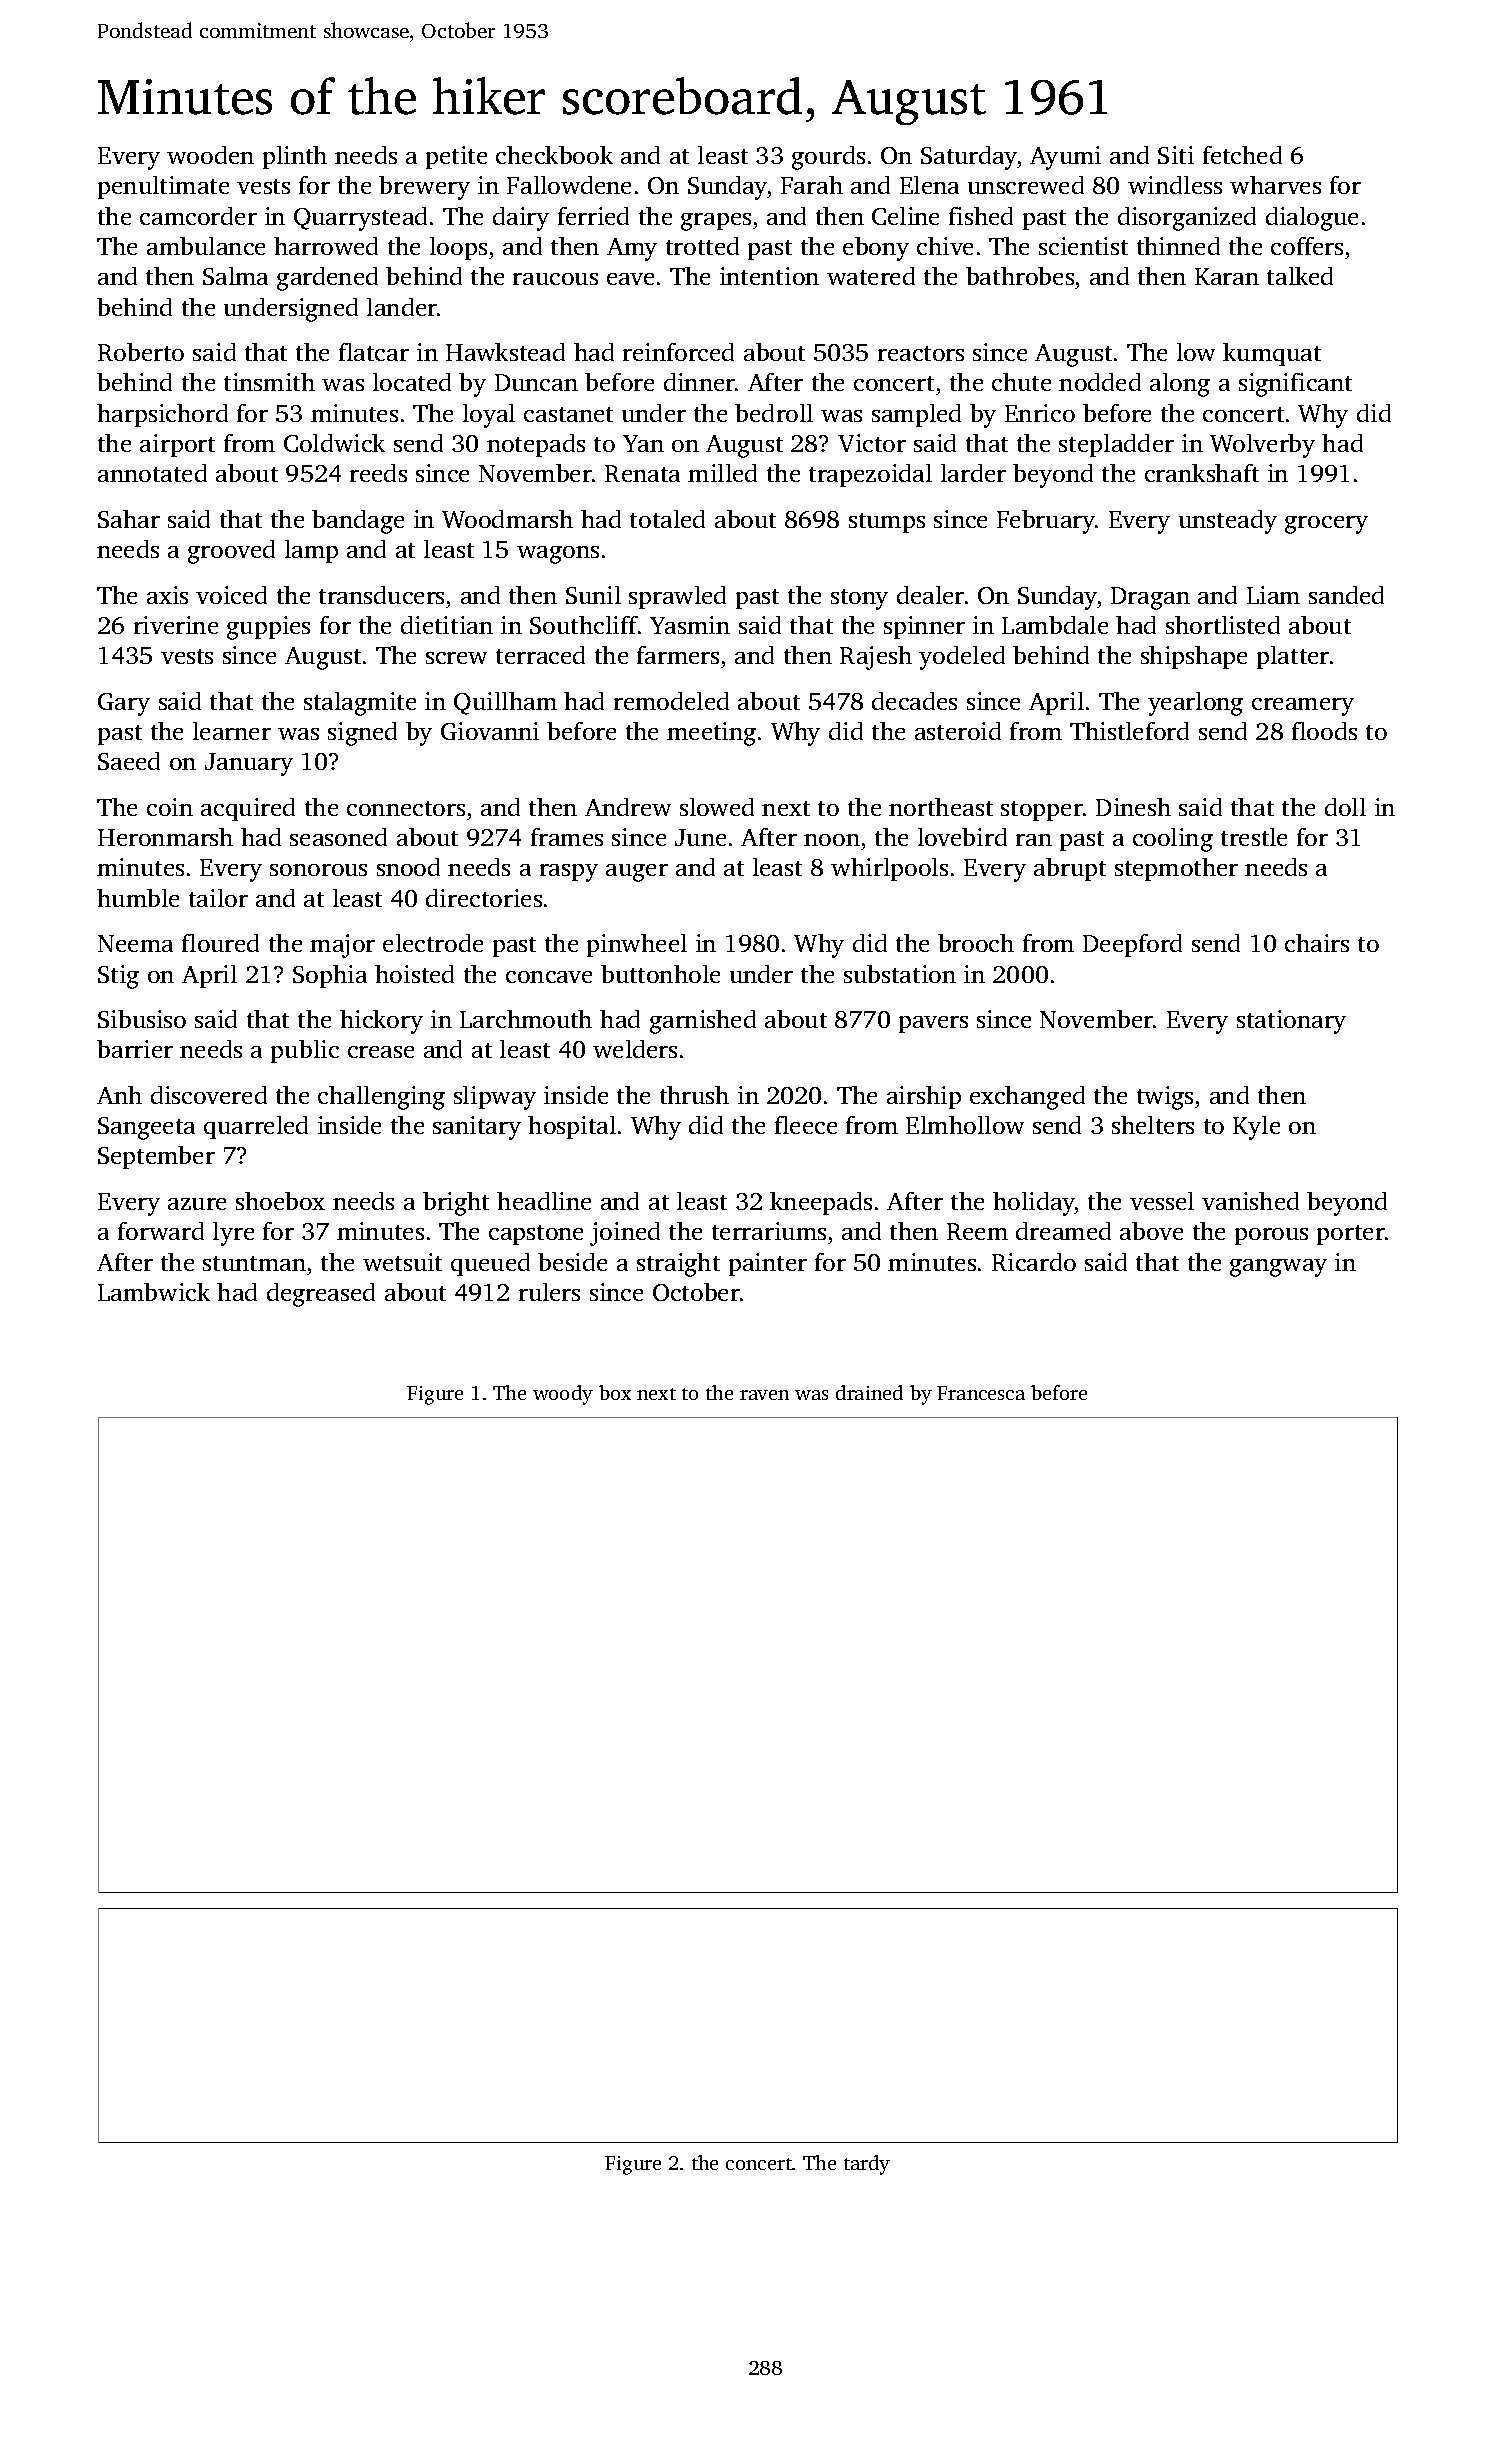 The width and height of the screenshot is (1496, 2464). What do you see at coordinates (549, 1292) in the screenshot?
I see `rulers` at bounding box center [549, 1292].
